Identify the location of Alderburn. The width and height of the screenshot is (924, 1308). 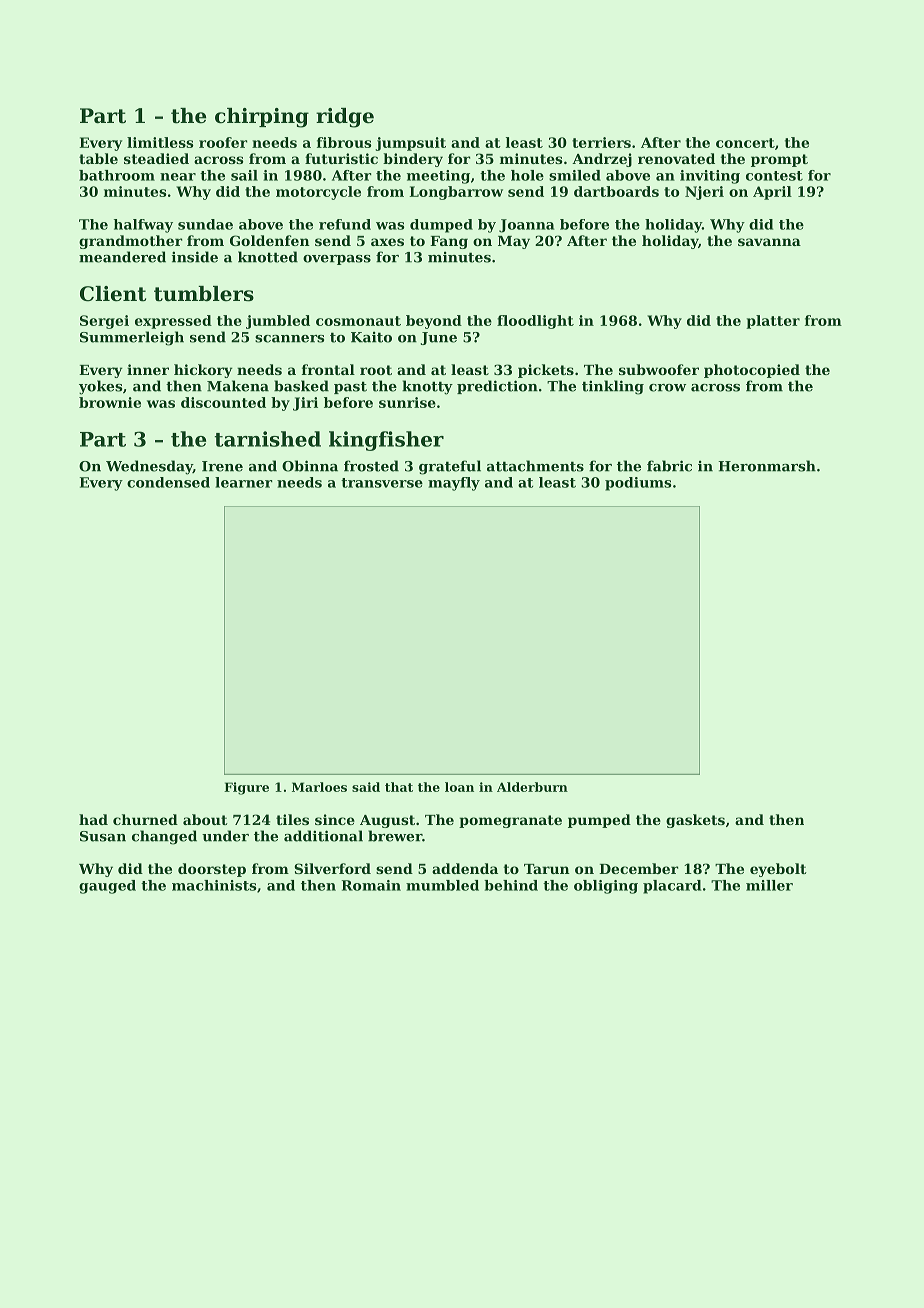
(532, 787).
